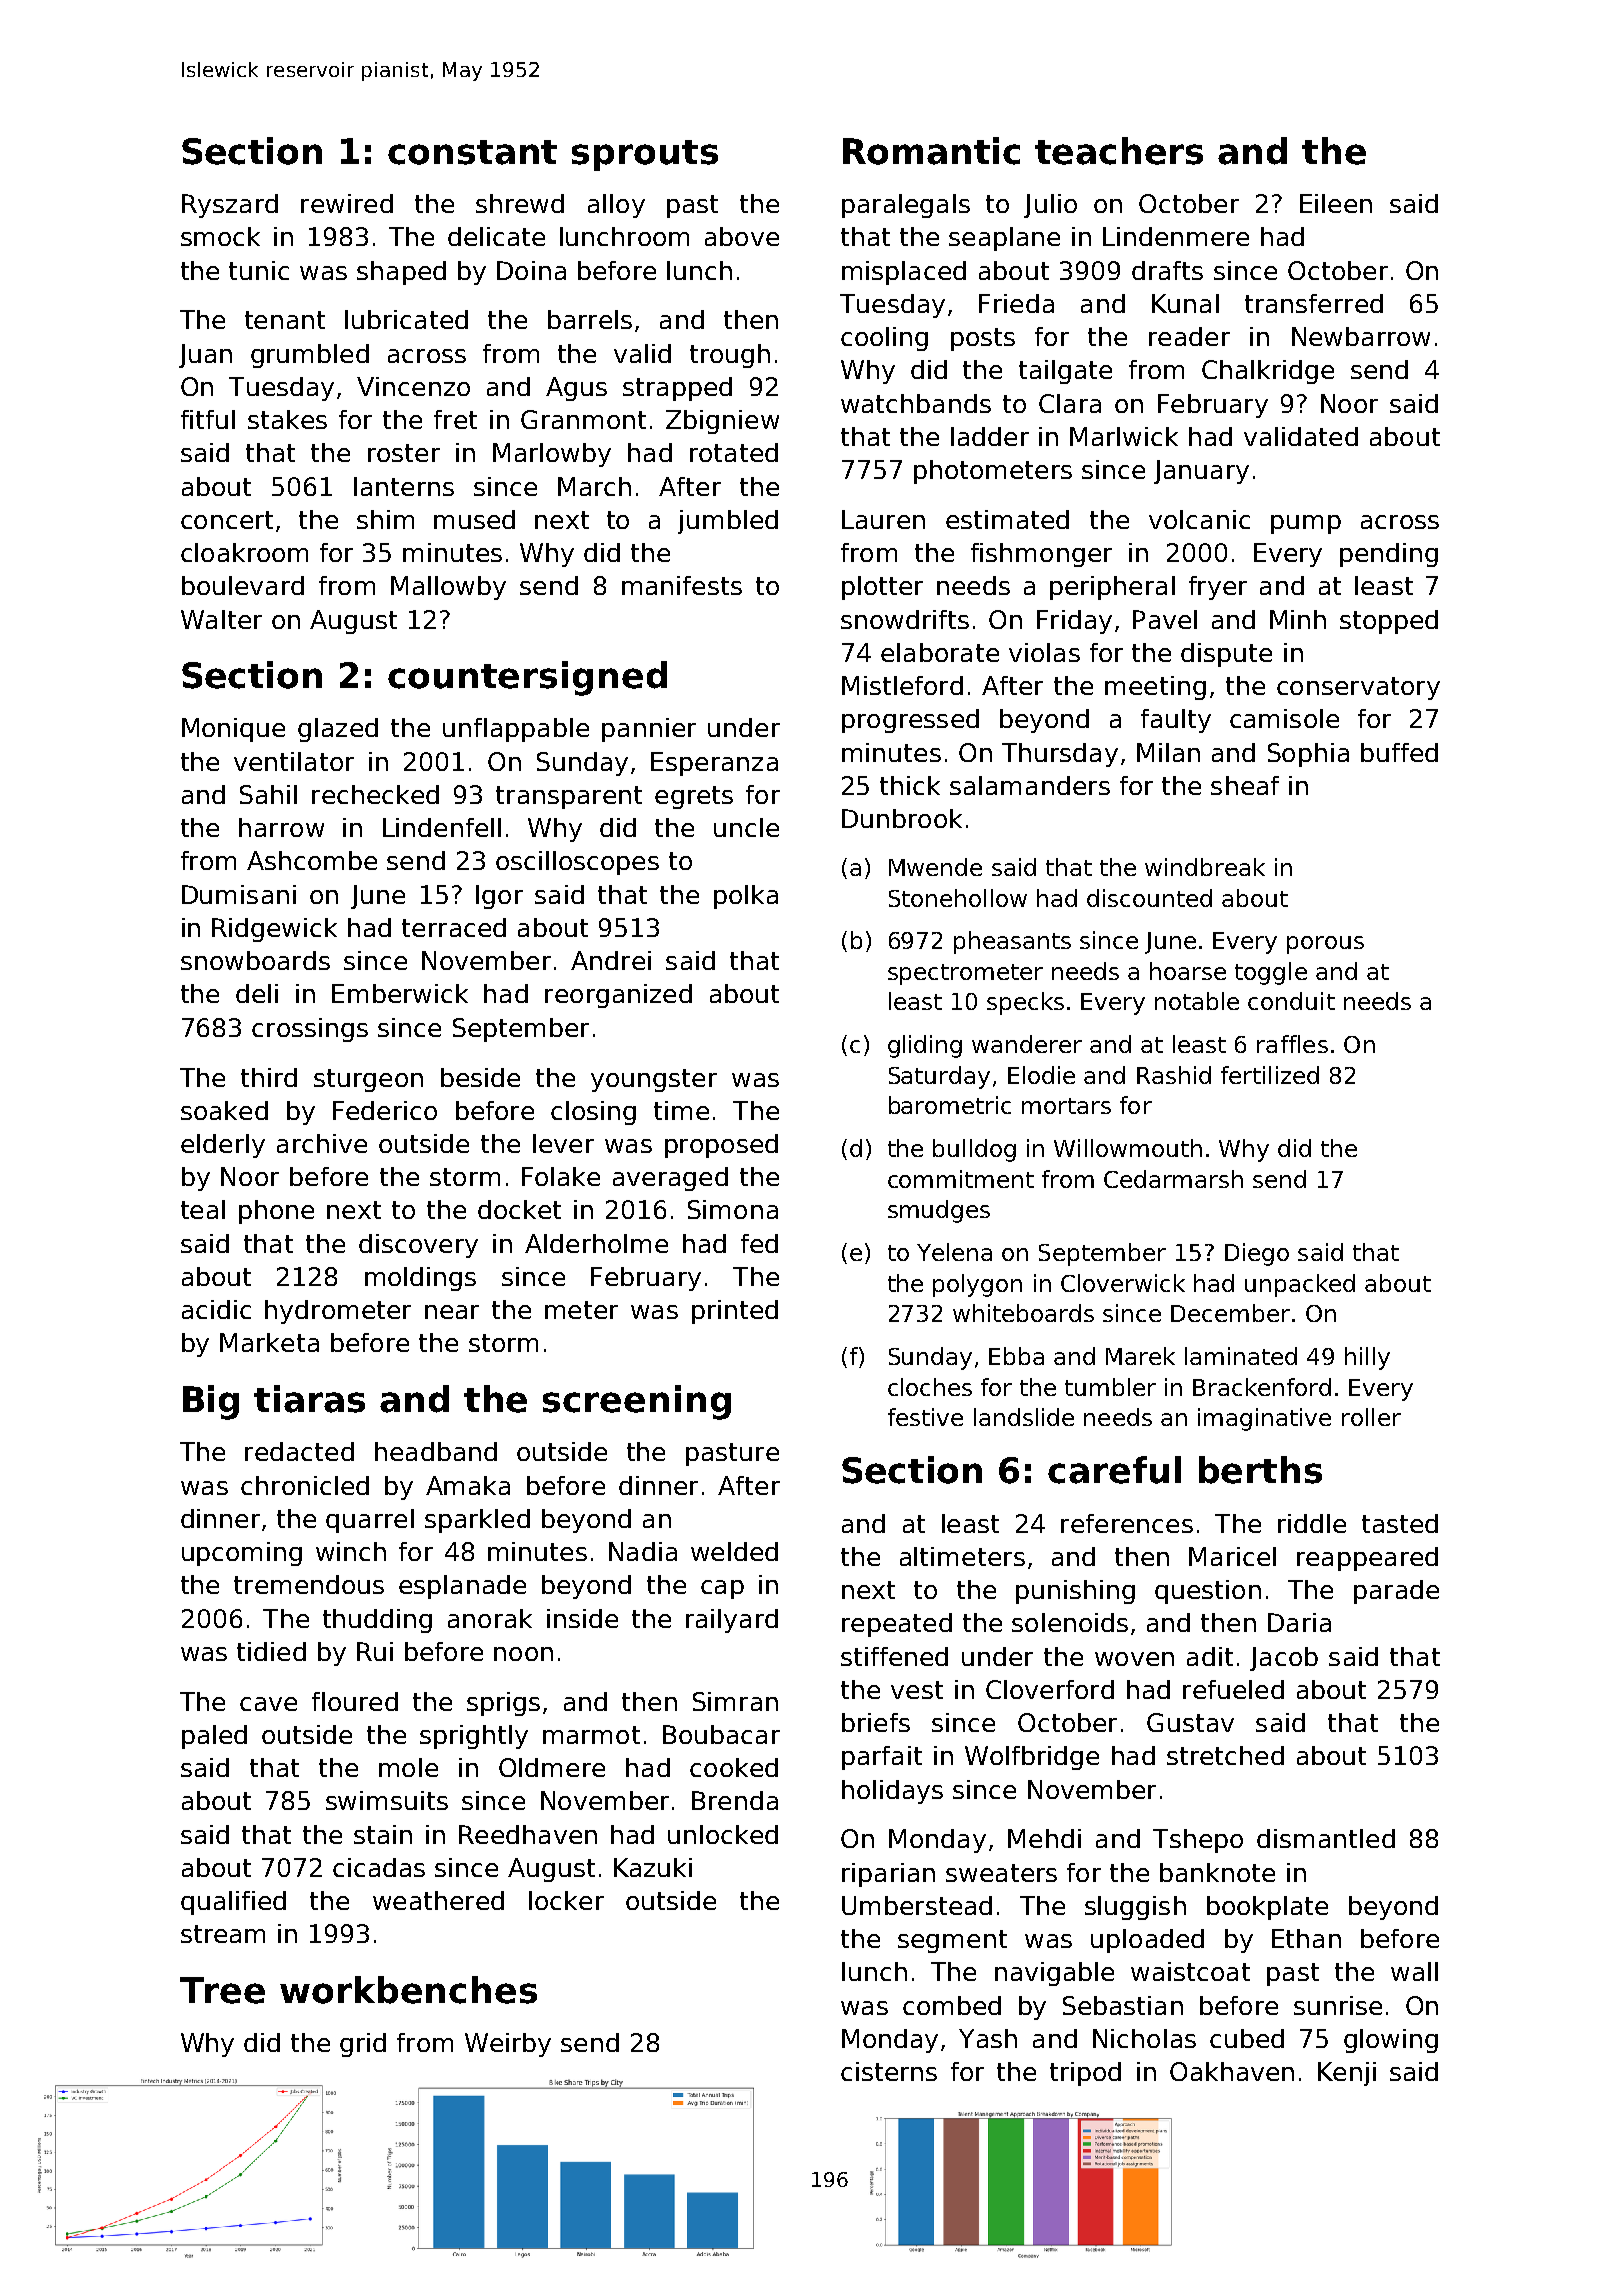  I want to click on salamanders, so click(1030, 785).
